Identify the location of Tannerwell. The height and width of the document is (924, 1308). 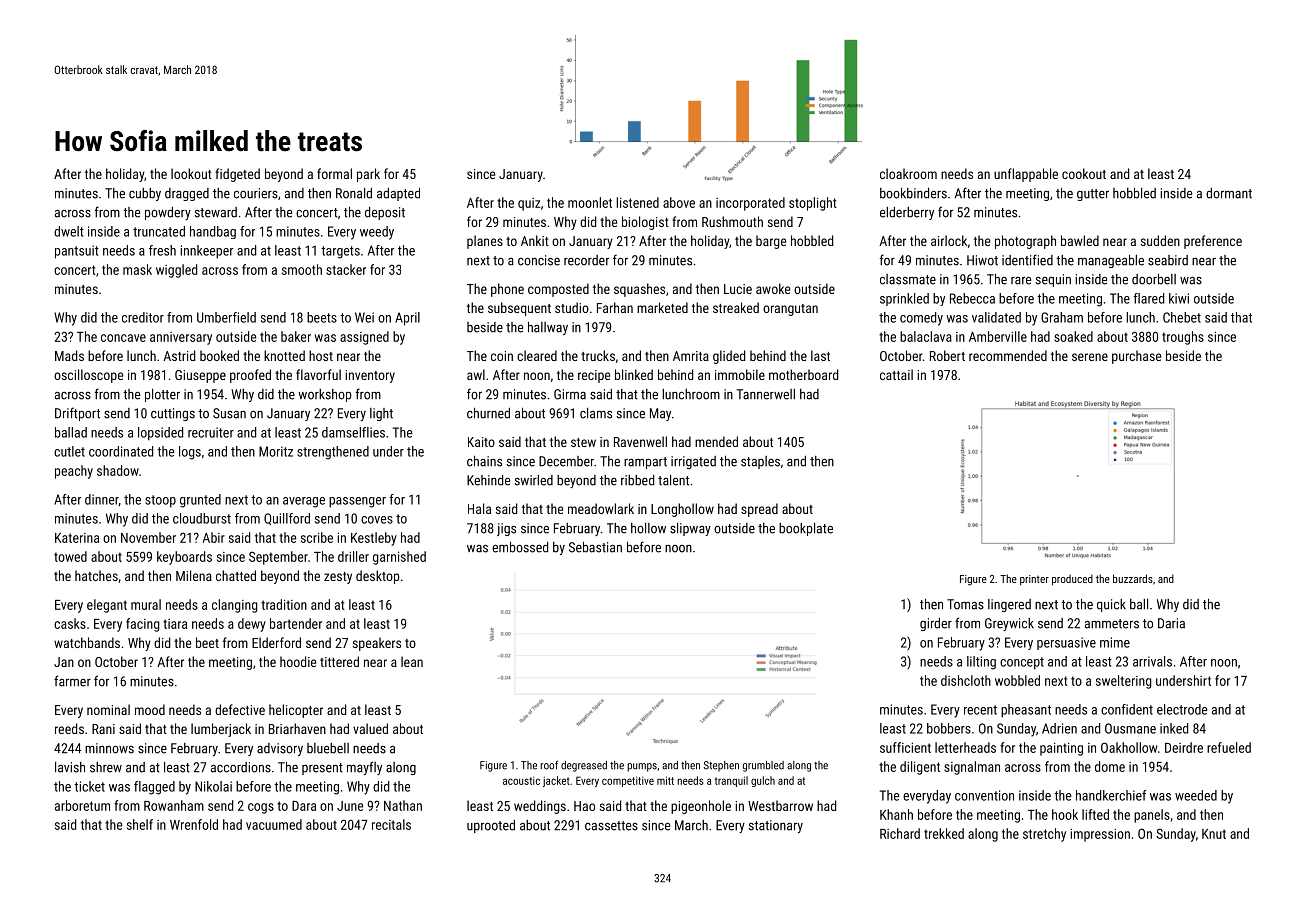
(766, 394).
